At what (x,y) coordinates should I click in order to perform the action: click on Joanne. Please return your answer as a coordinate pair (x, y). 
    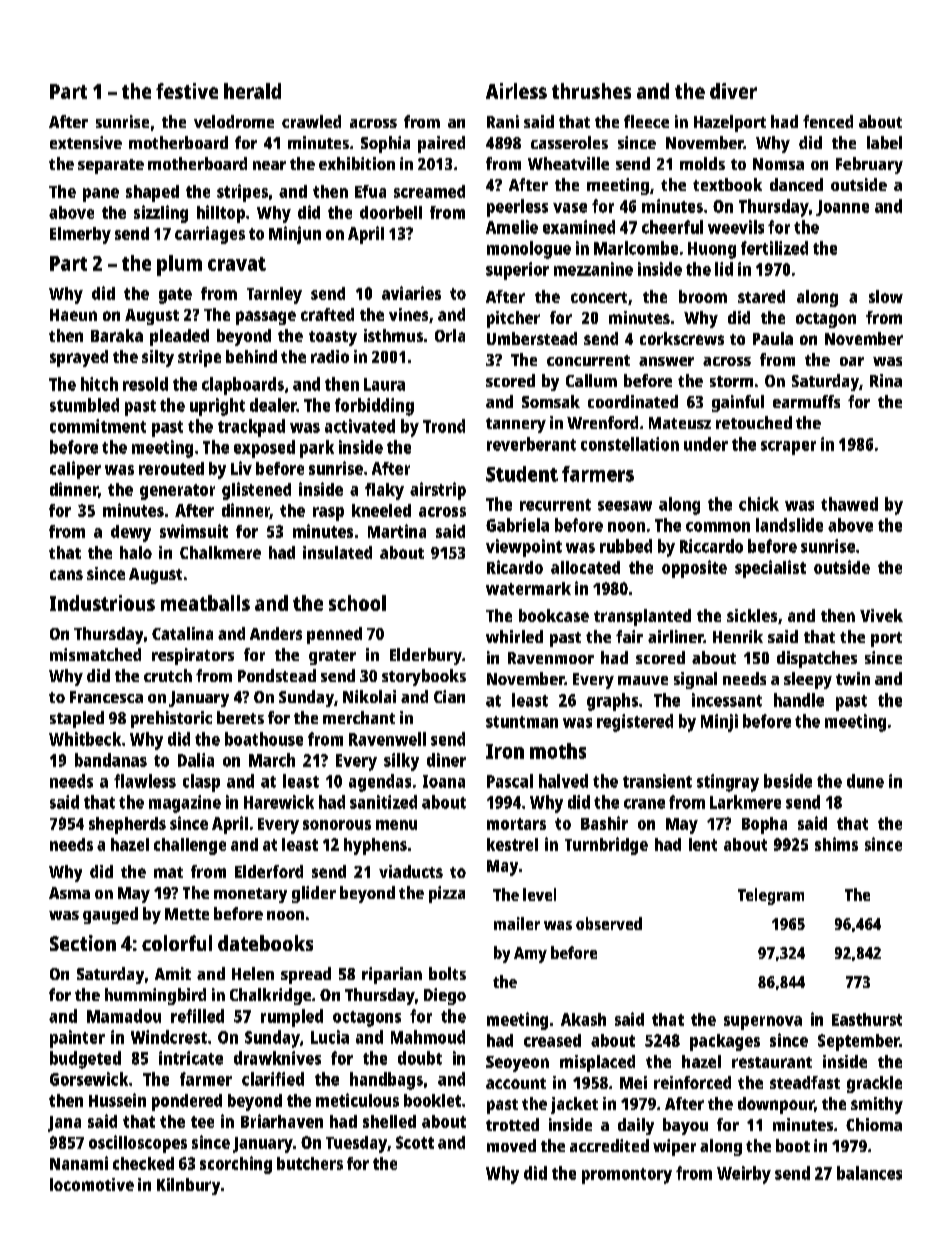
    Looking at the image, I should click on (842, 208).
